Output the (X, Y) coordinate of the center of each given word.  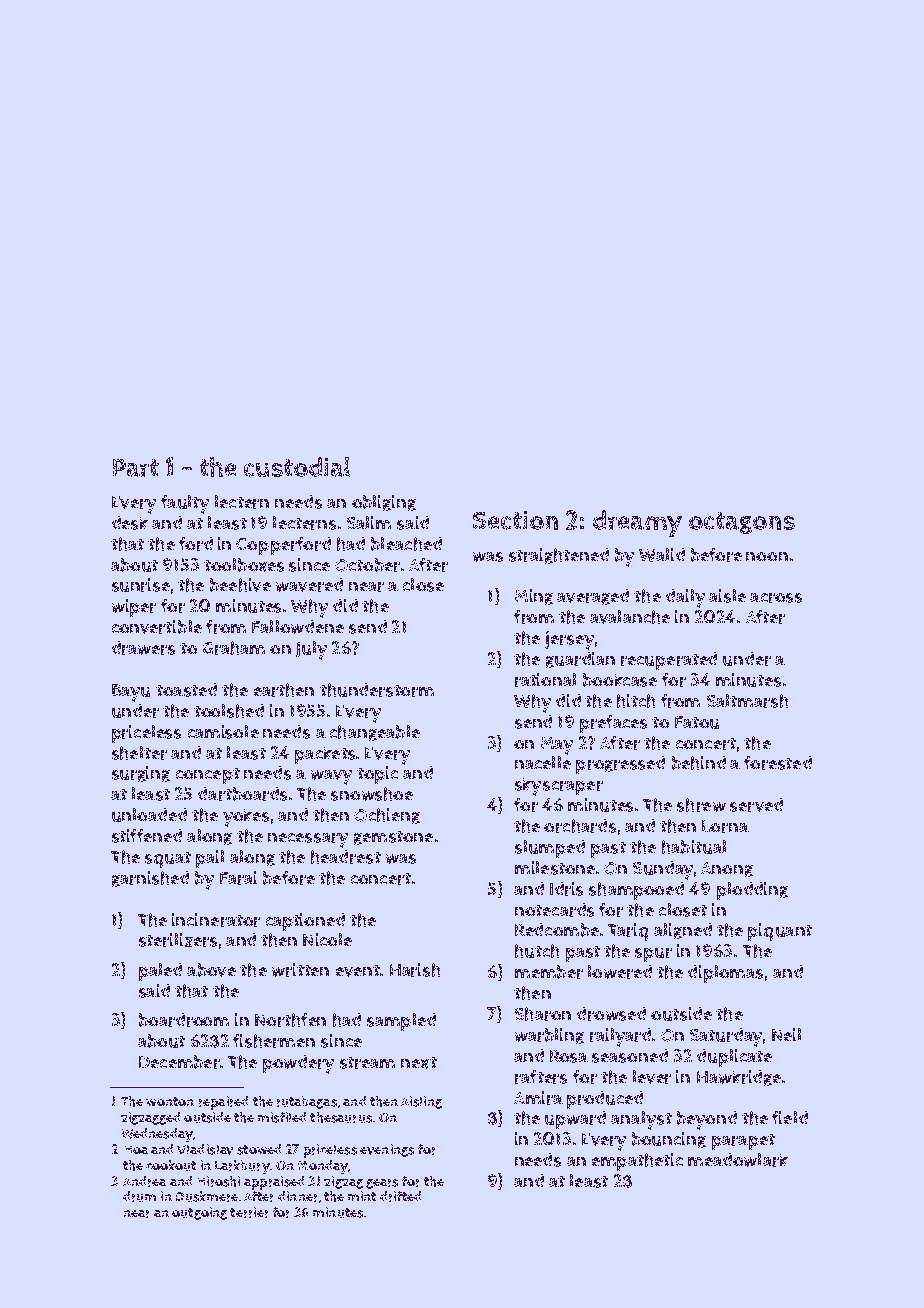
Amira (538, 1098)
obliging (384, 503)
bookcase (620, 680)
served (756, 805)
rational (545, 680)
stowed (259, 1149)
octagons (742, 523)
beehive (240, 585)
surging (141, 774)
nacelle (543, 762)
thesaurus (341, 1117)
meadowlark (738, 1160)
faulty (185, 504)
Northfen (290, 1020)
